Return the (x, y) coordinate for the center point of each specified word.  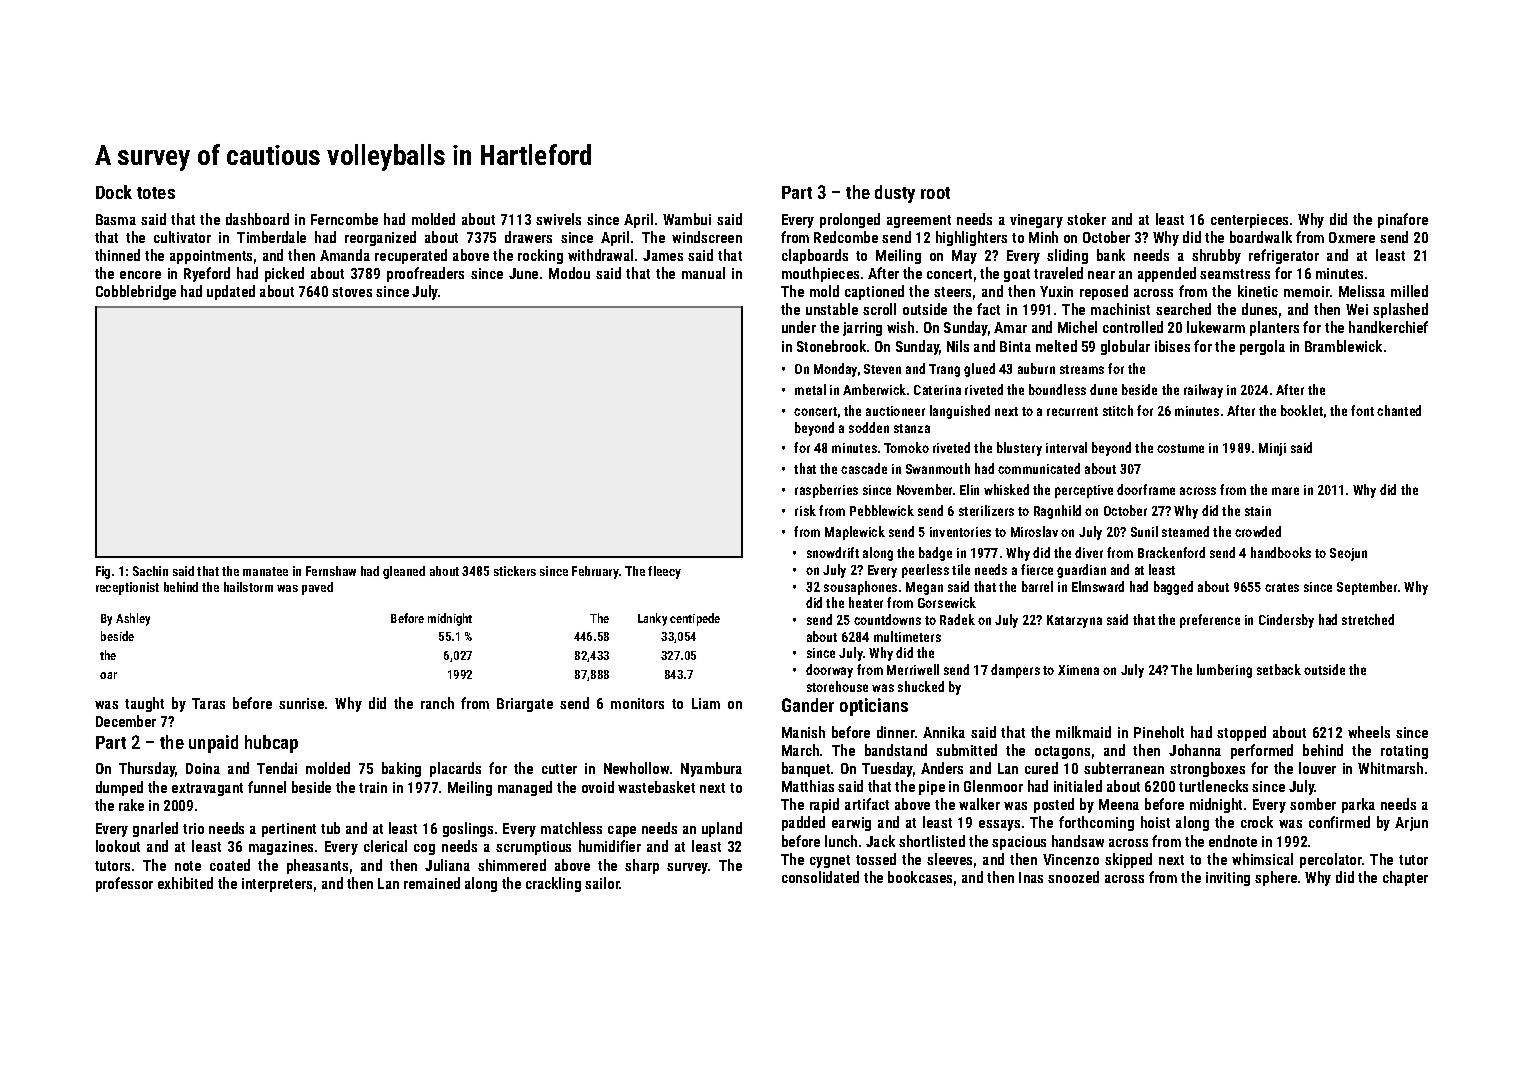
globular (1125, 347)
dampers (1015, 671)
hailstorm (248, 587)
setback (1279, 669)
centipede (695, 619)
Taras (208, 703)
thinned (117, 255)
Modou (569, 273)
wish (900, 327)
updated (231, 292)
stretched (1368, 619)
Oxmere (1352, 237)
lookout (118, 846)
